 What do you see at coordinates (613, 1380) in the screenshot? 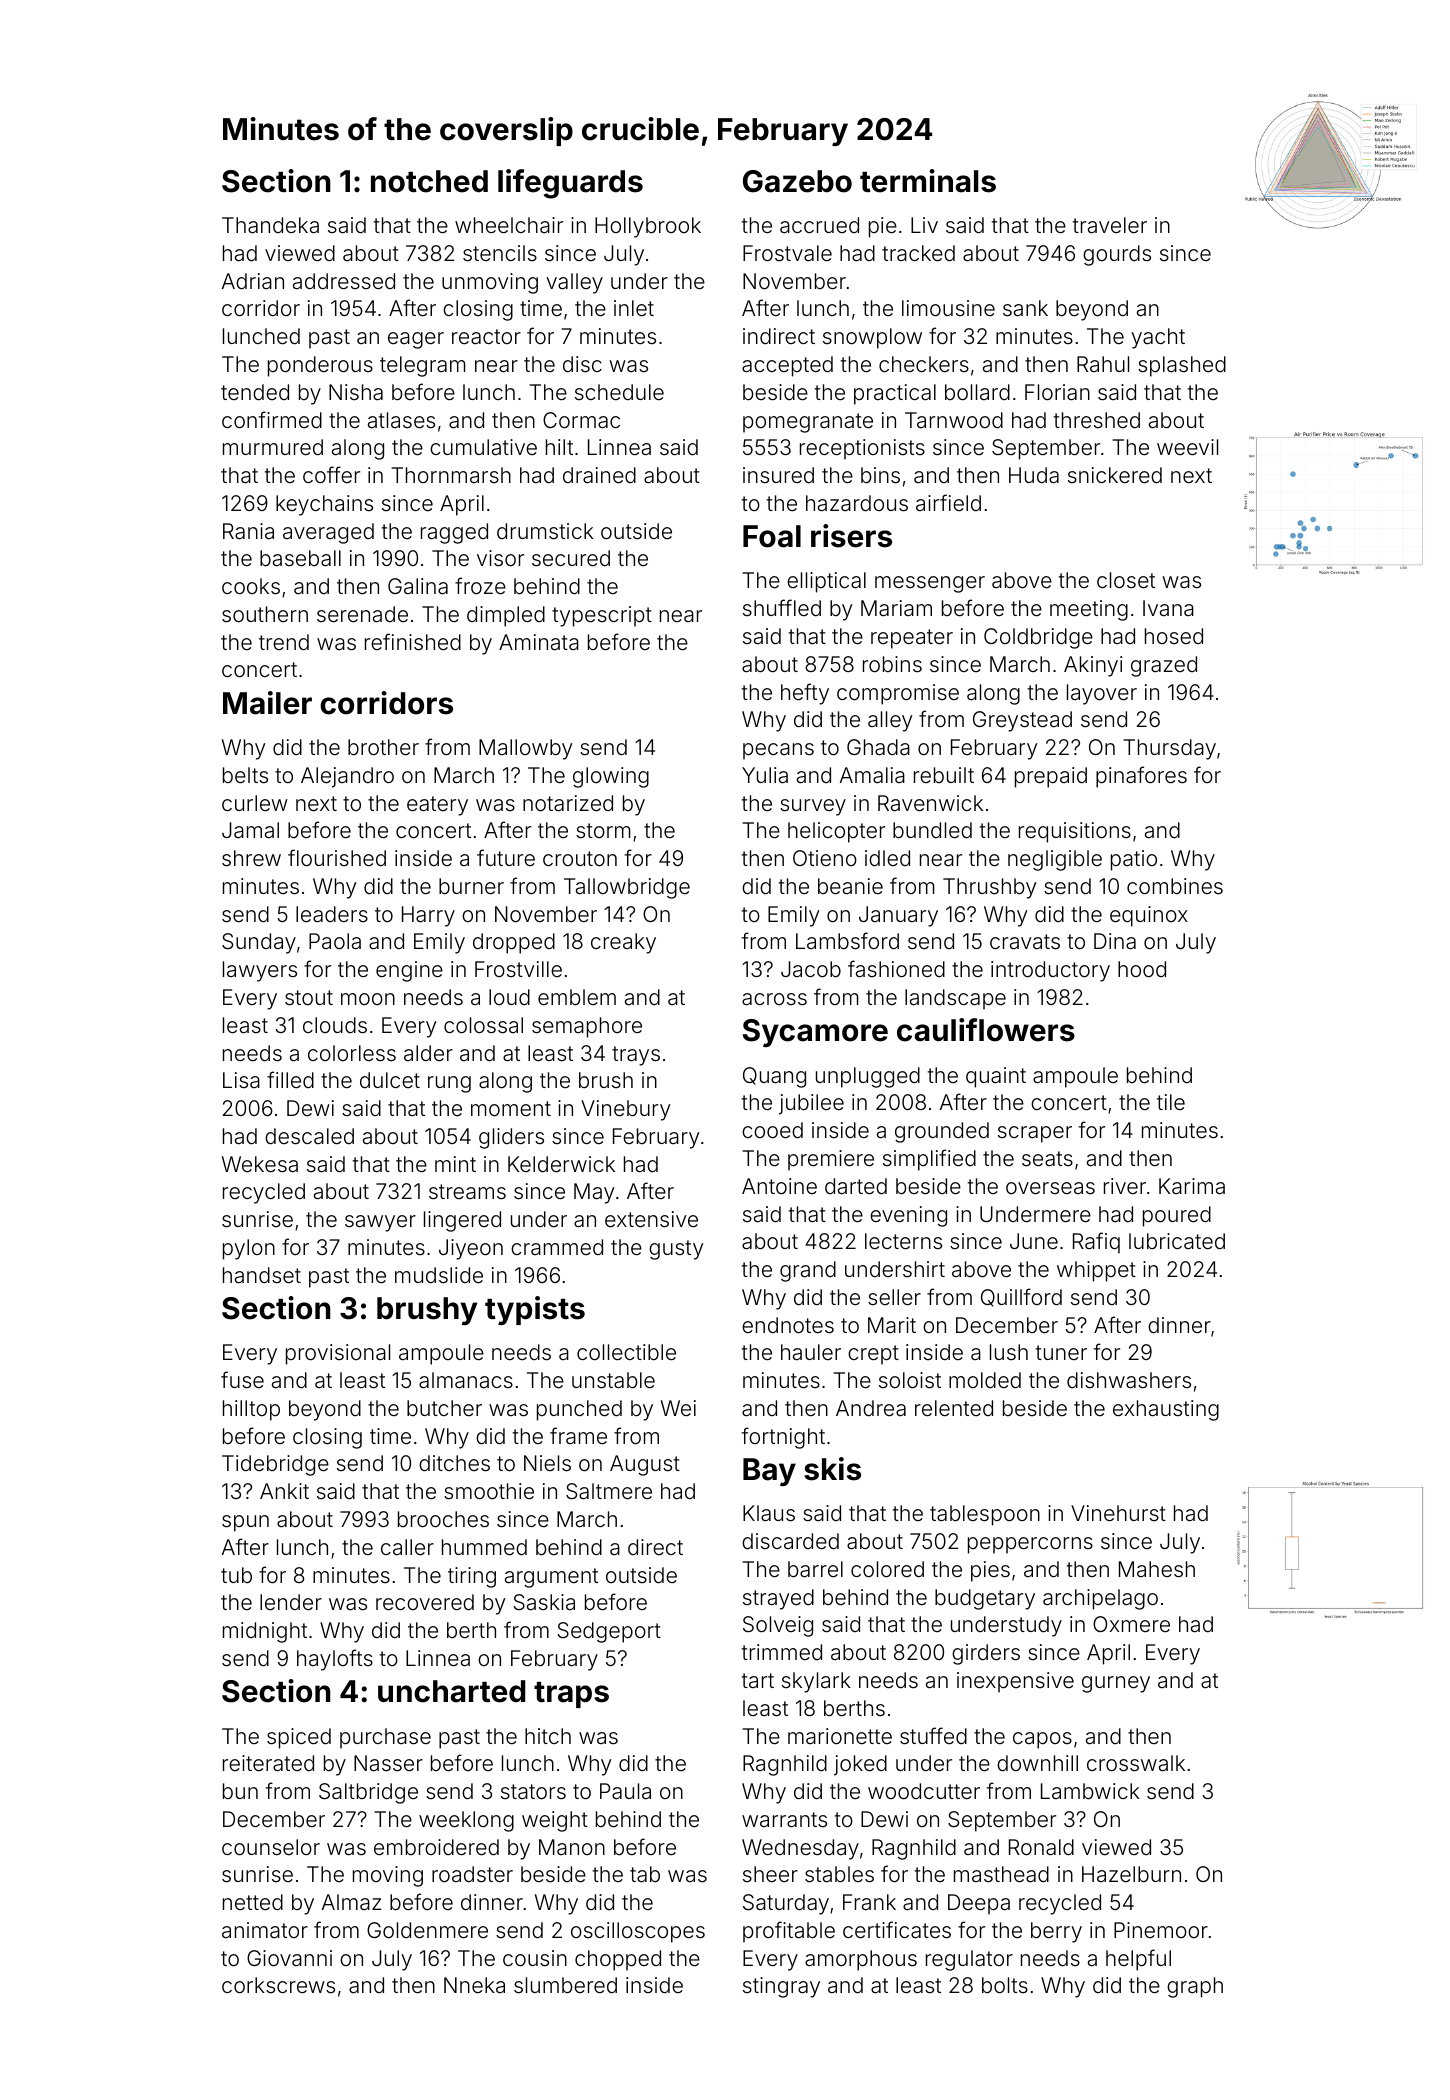
I see `unstable` at bounding box center [613, 1380].
